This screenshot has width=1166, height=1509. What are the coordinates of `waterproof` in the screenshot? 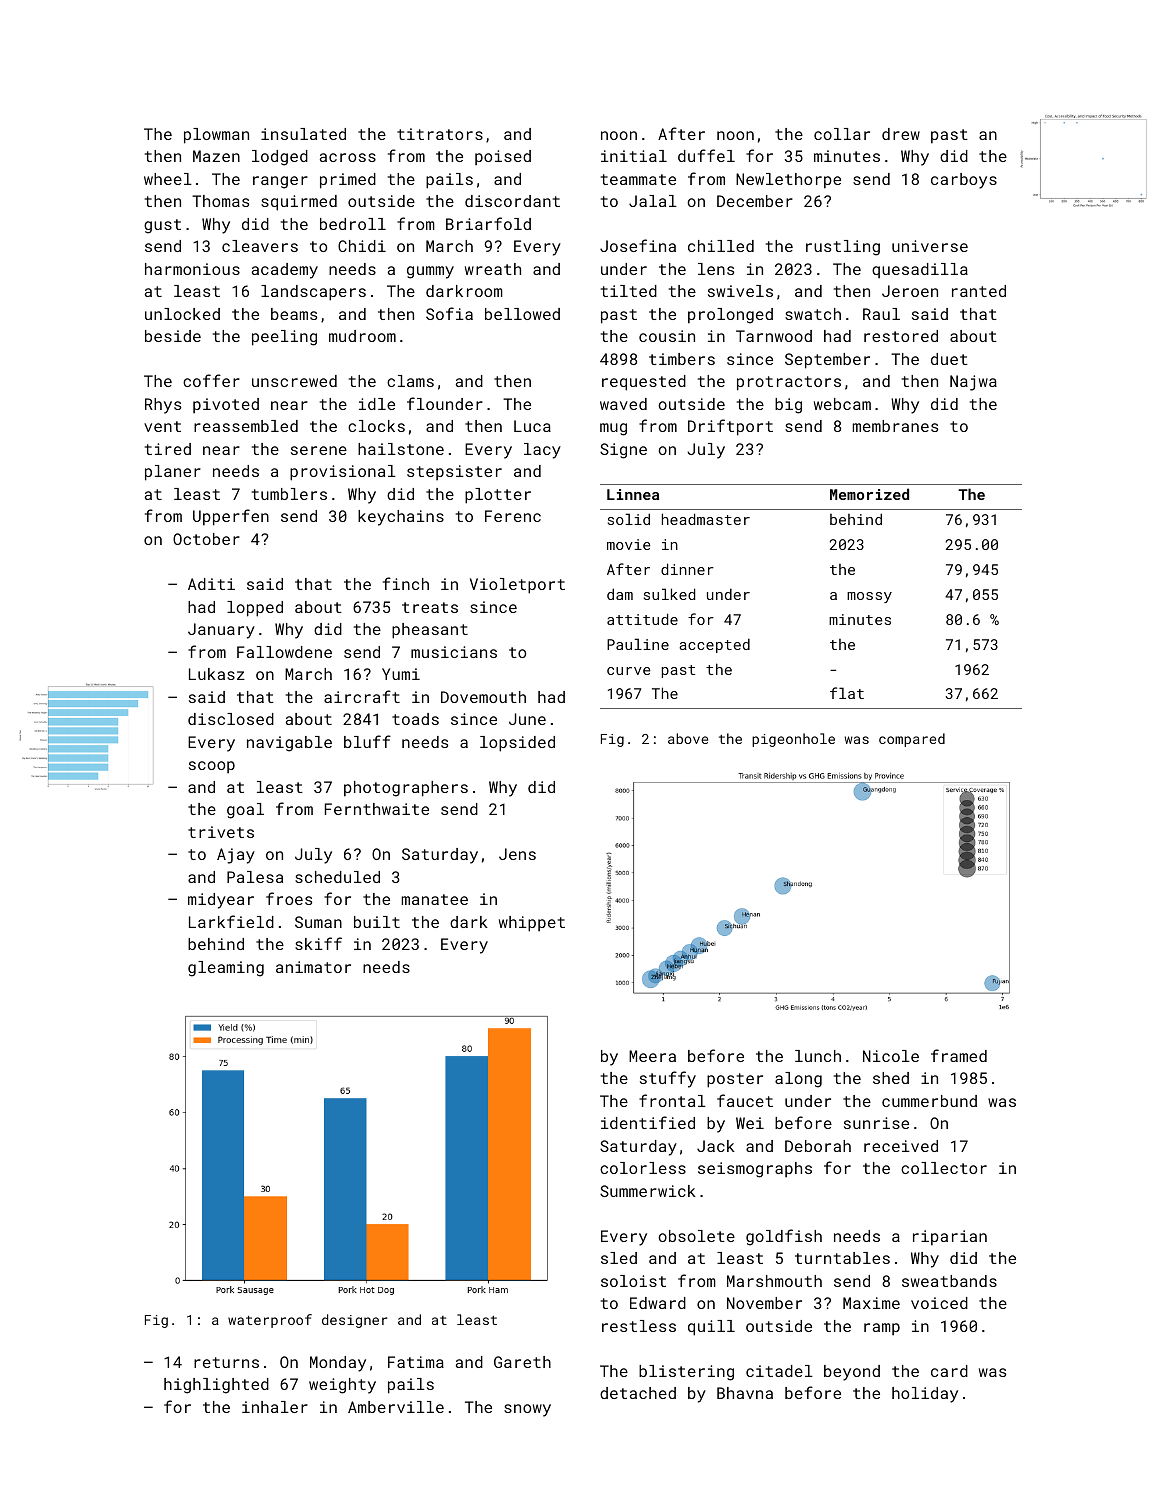 It's located at (270, 1321).
